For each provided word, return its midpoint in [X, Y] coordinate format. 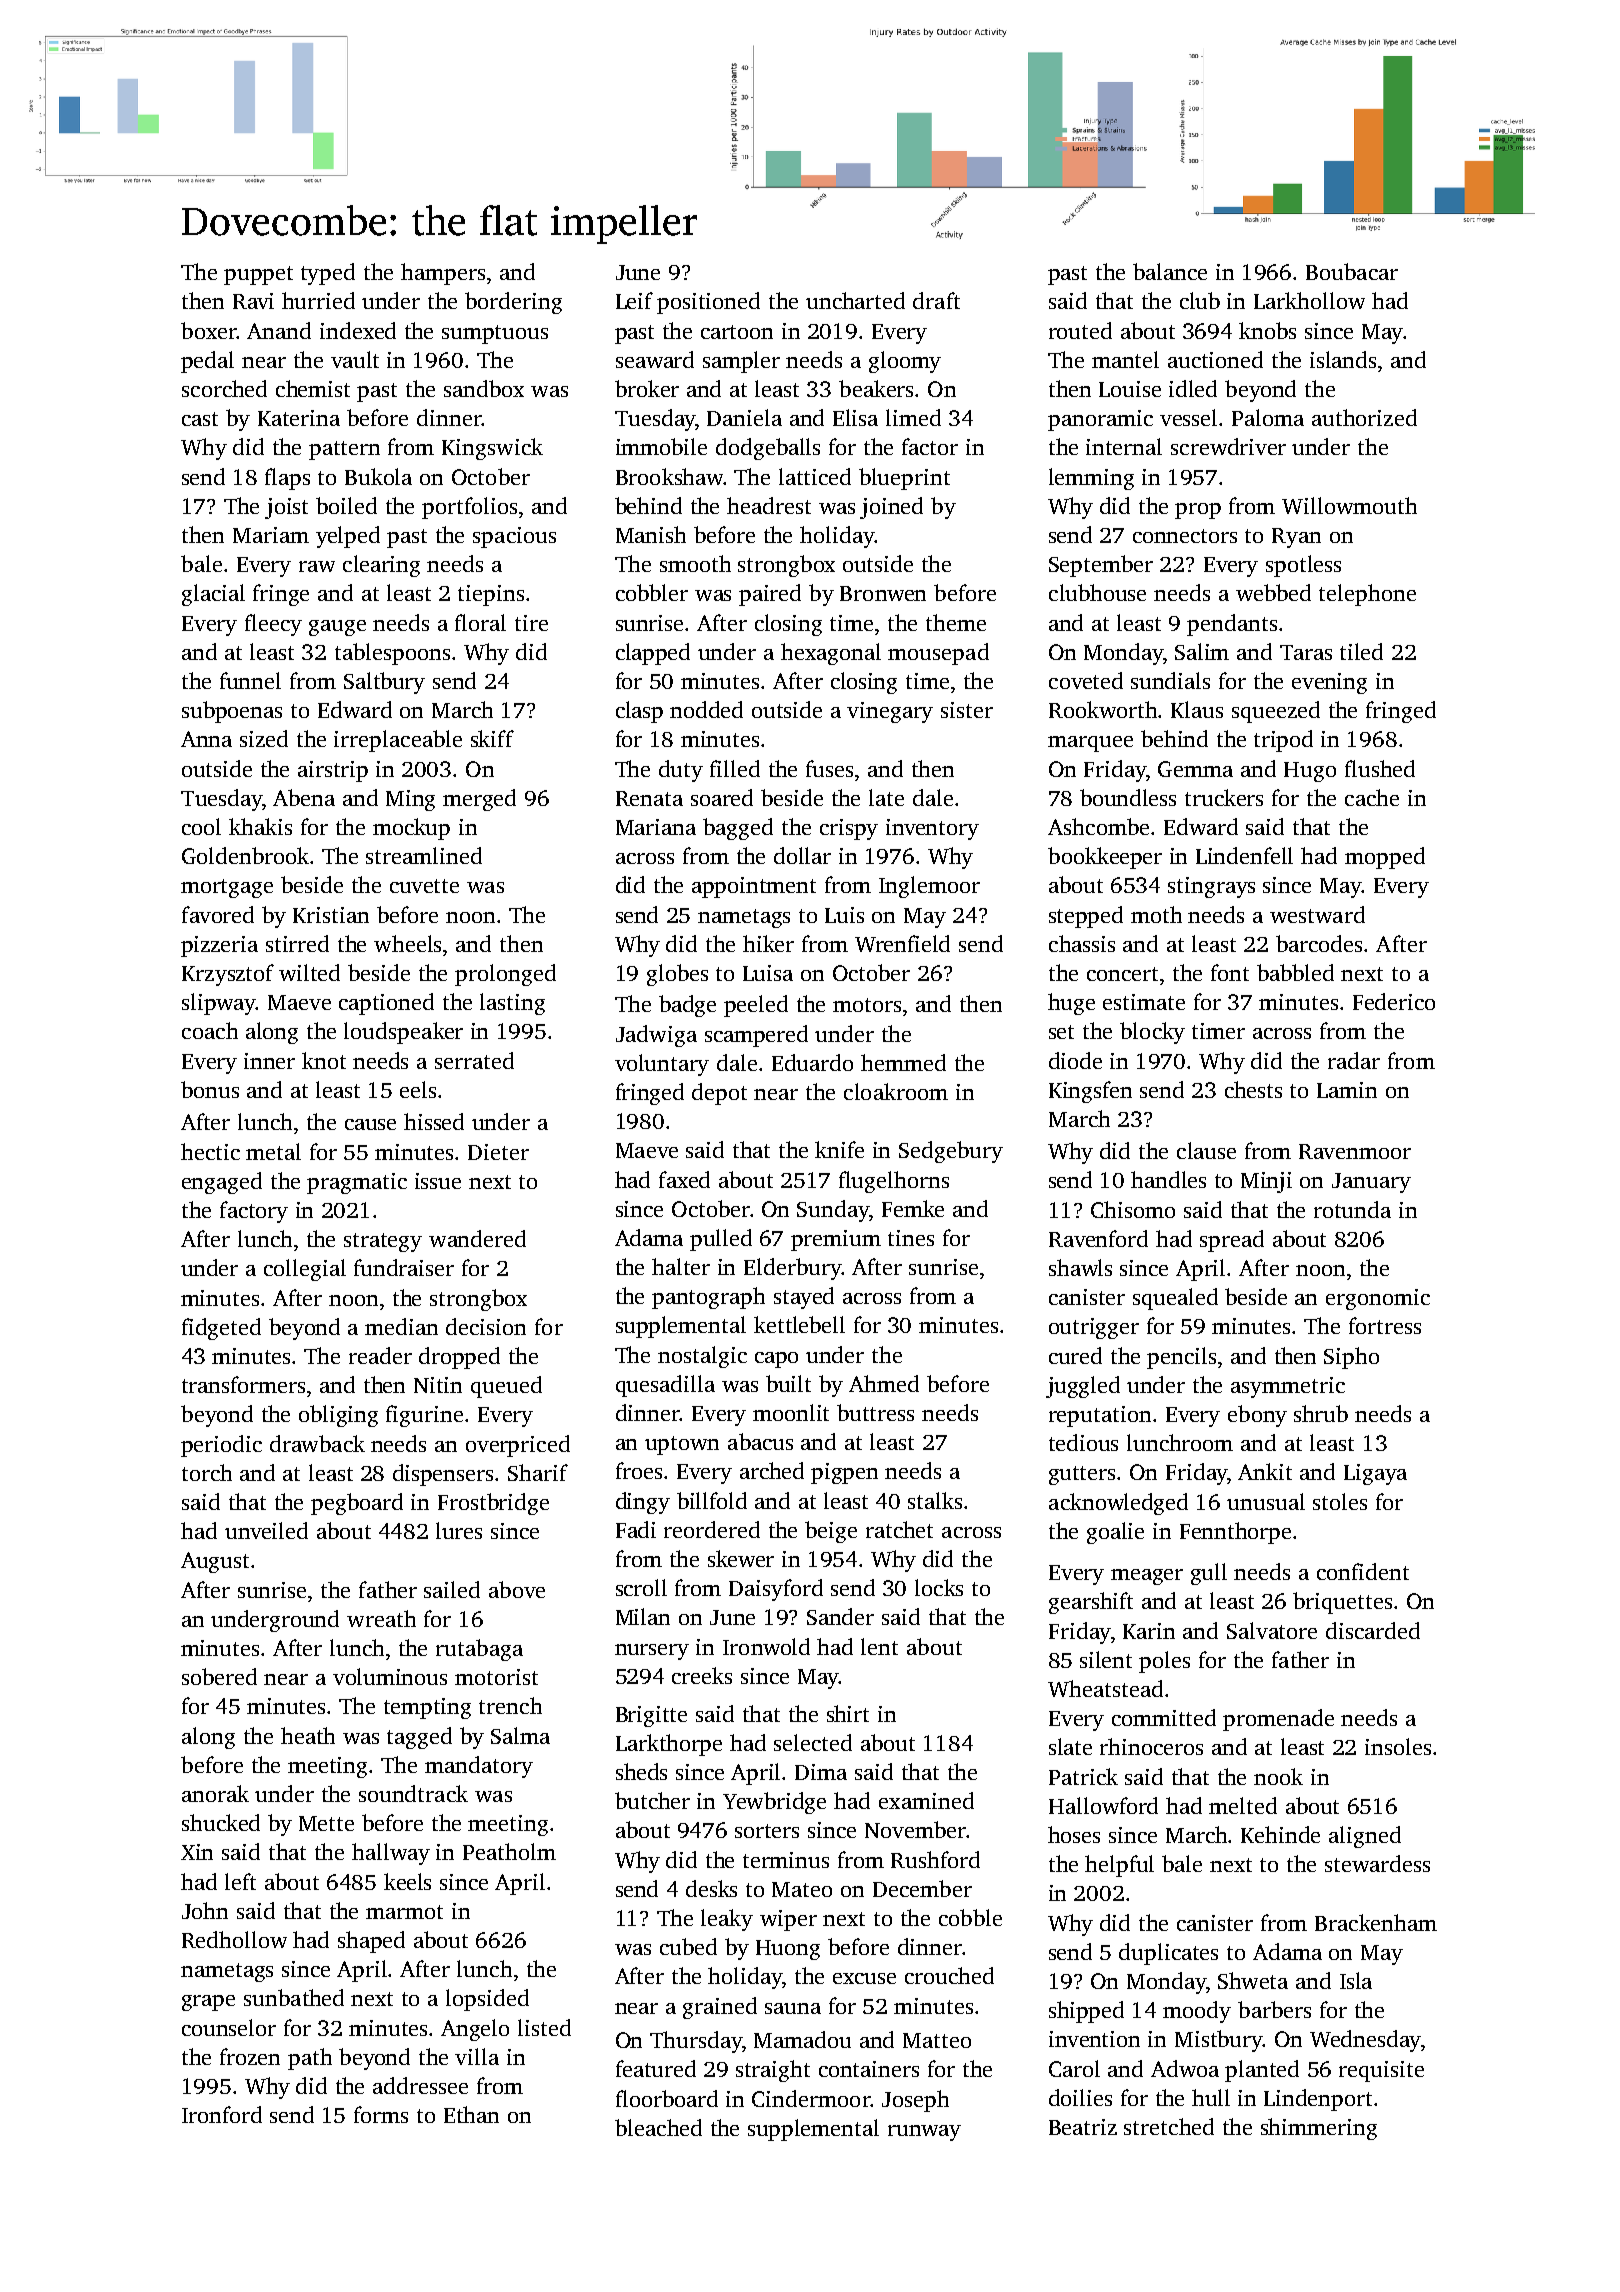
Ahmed [884, 1383]
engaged [222, 1183]
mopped [1385, 858]
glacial [213, 595]
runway [924, 2133]
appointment [754, 887]
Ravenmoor [1355, 1151]
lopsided [487, 2000]
